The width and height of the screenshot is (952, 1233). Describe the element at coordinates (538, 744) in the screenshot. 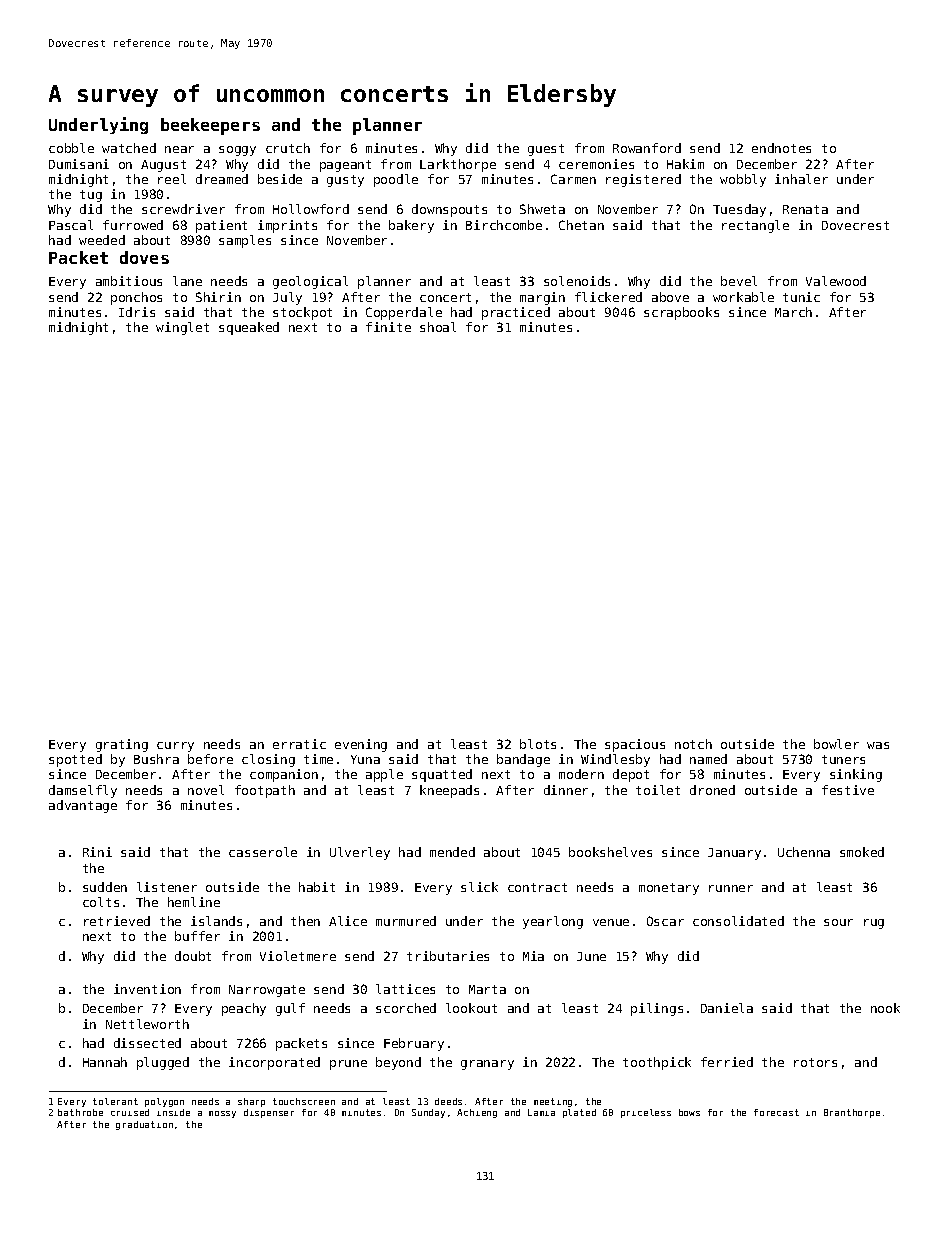

I see `blots` at that location.
